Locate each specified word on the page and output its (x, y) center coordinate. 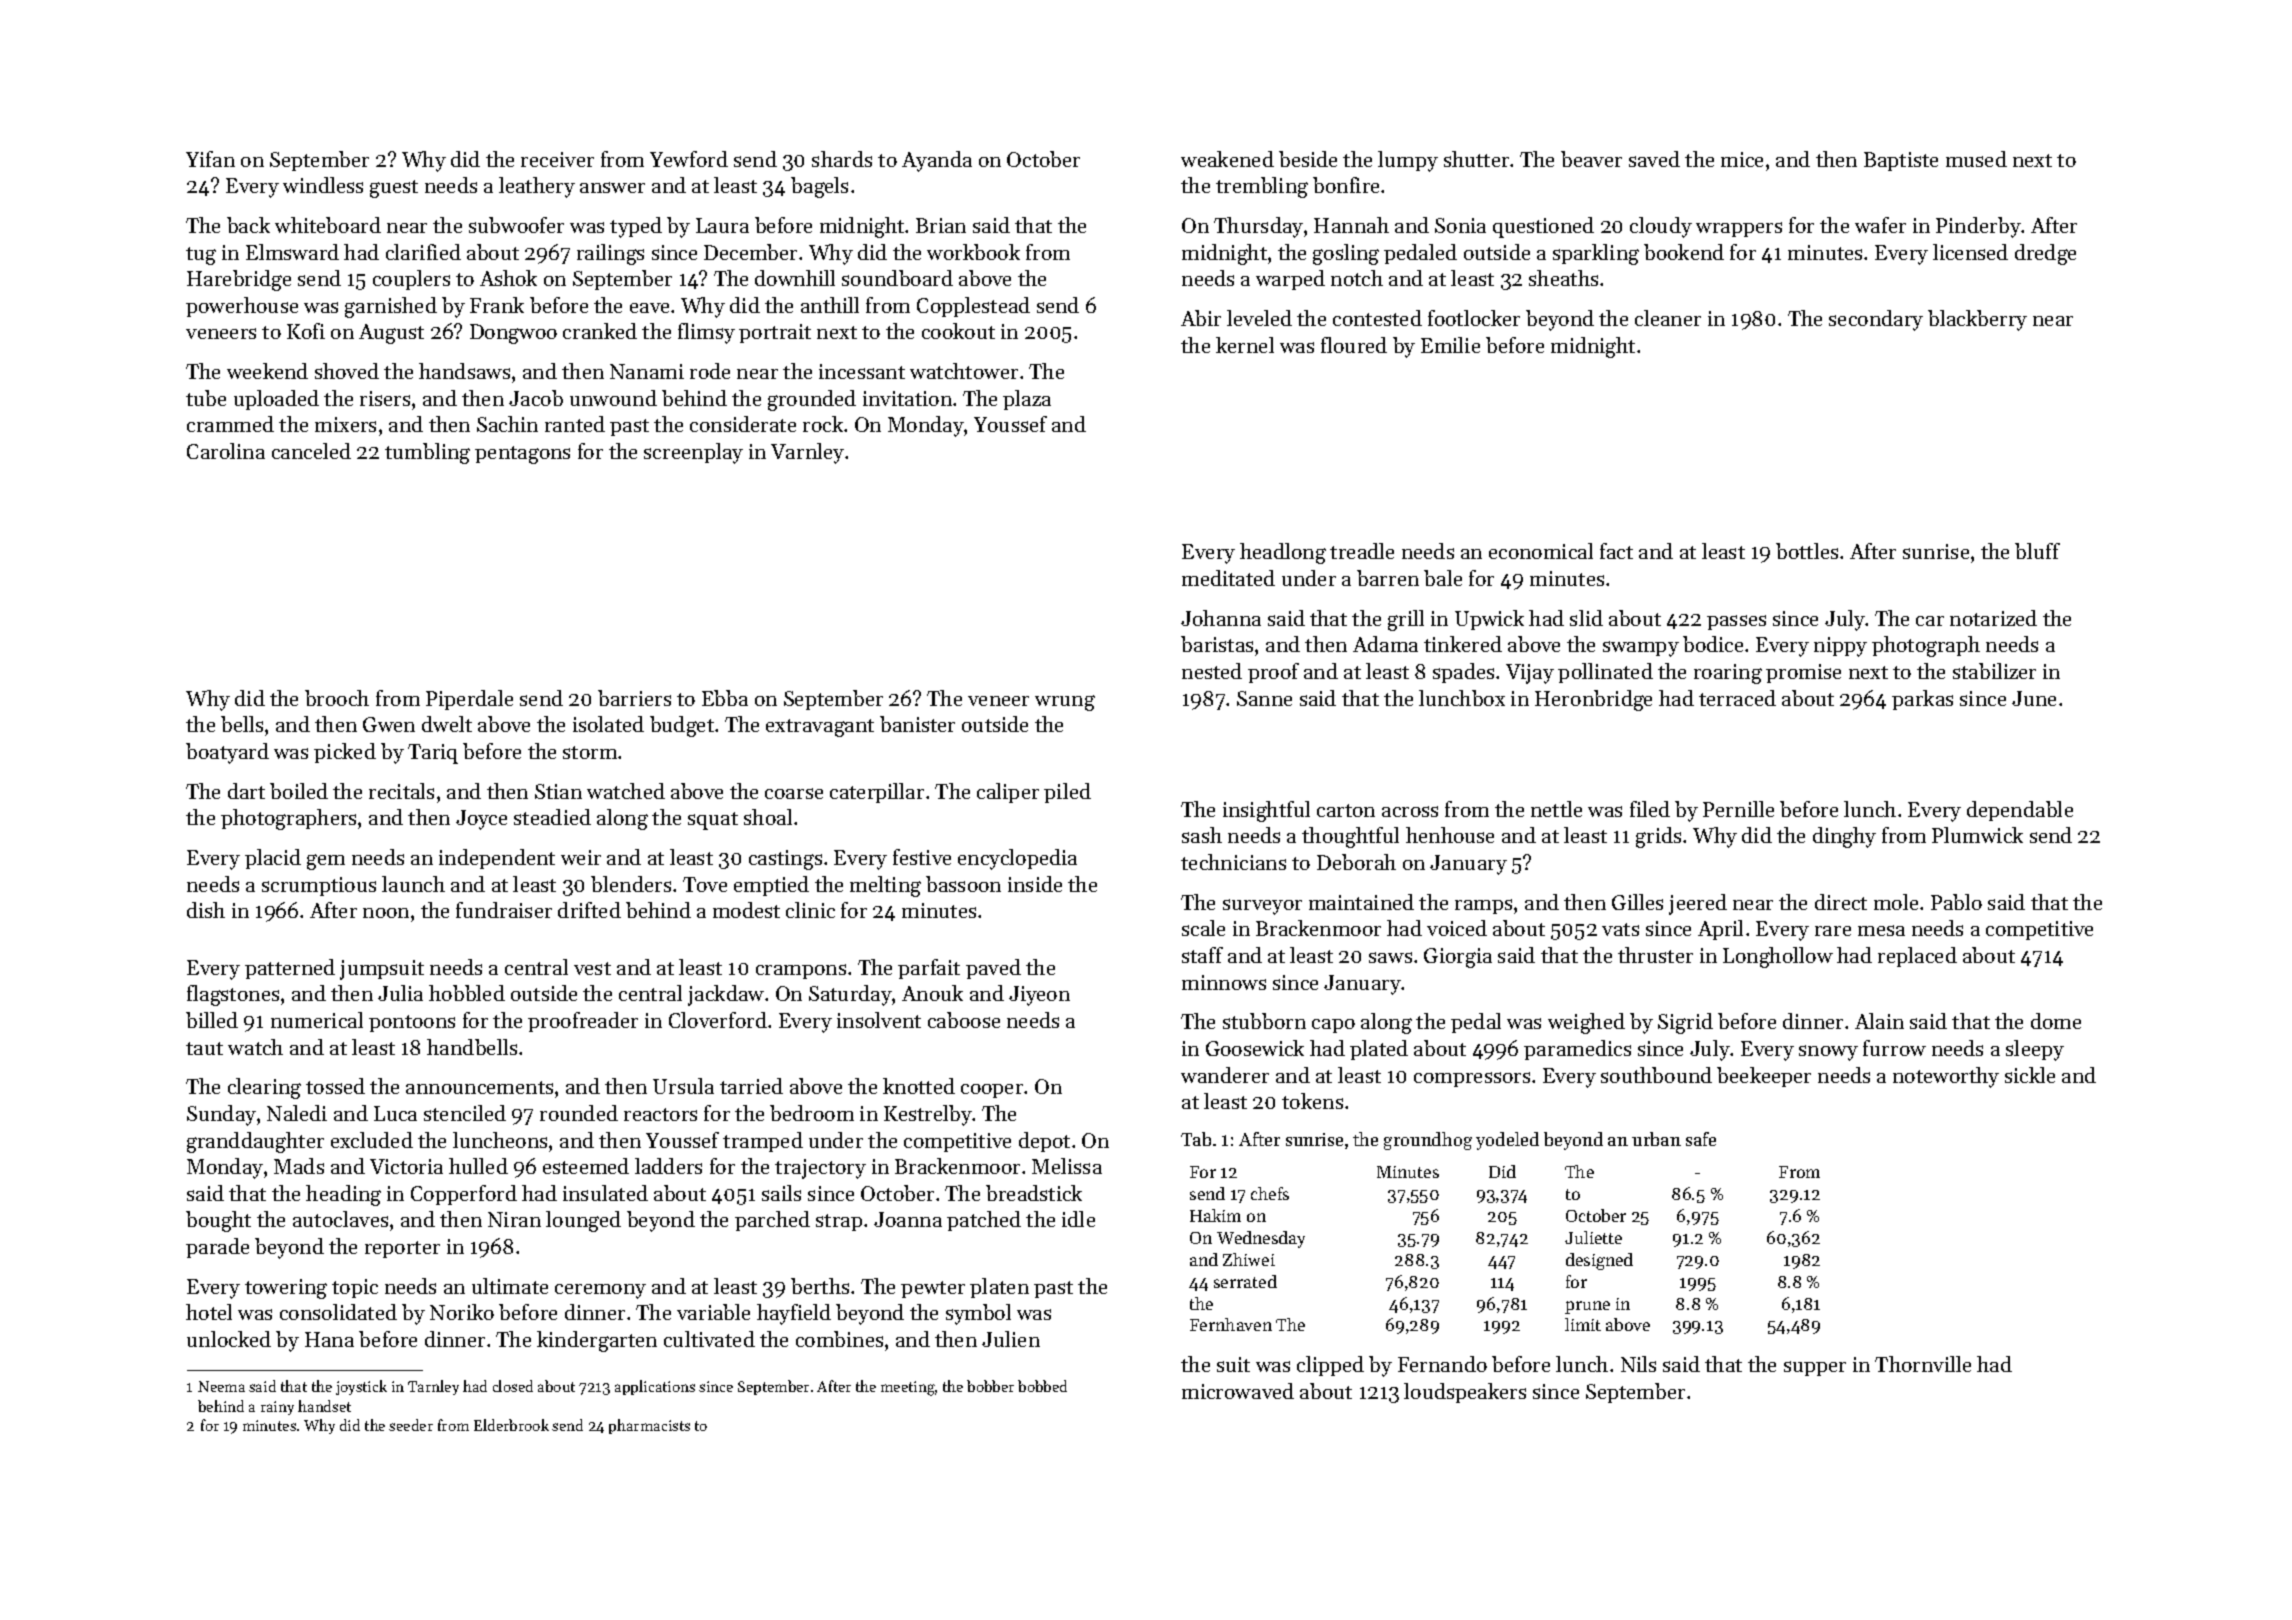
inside (1035, 884)
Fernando (1442, 1364)
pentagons (522, 455)
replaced (1917, 957)
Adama (1385, 644)
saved (1654, 159)
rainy (277, 1408)
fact (1616, 551)
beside (1308, 159)
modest (746, 910)
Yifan (210, 159)
